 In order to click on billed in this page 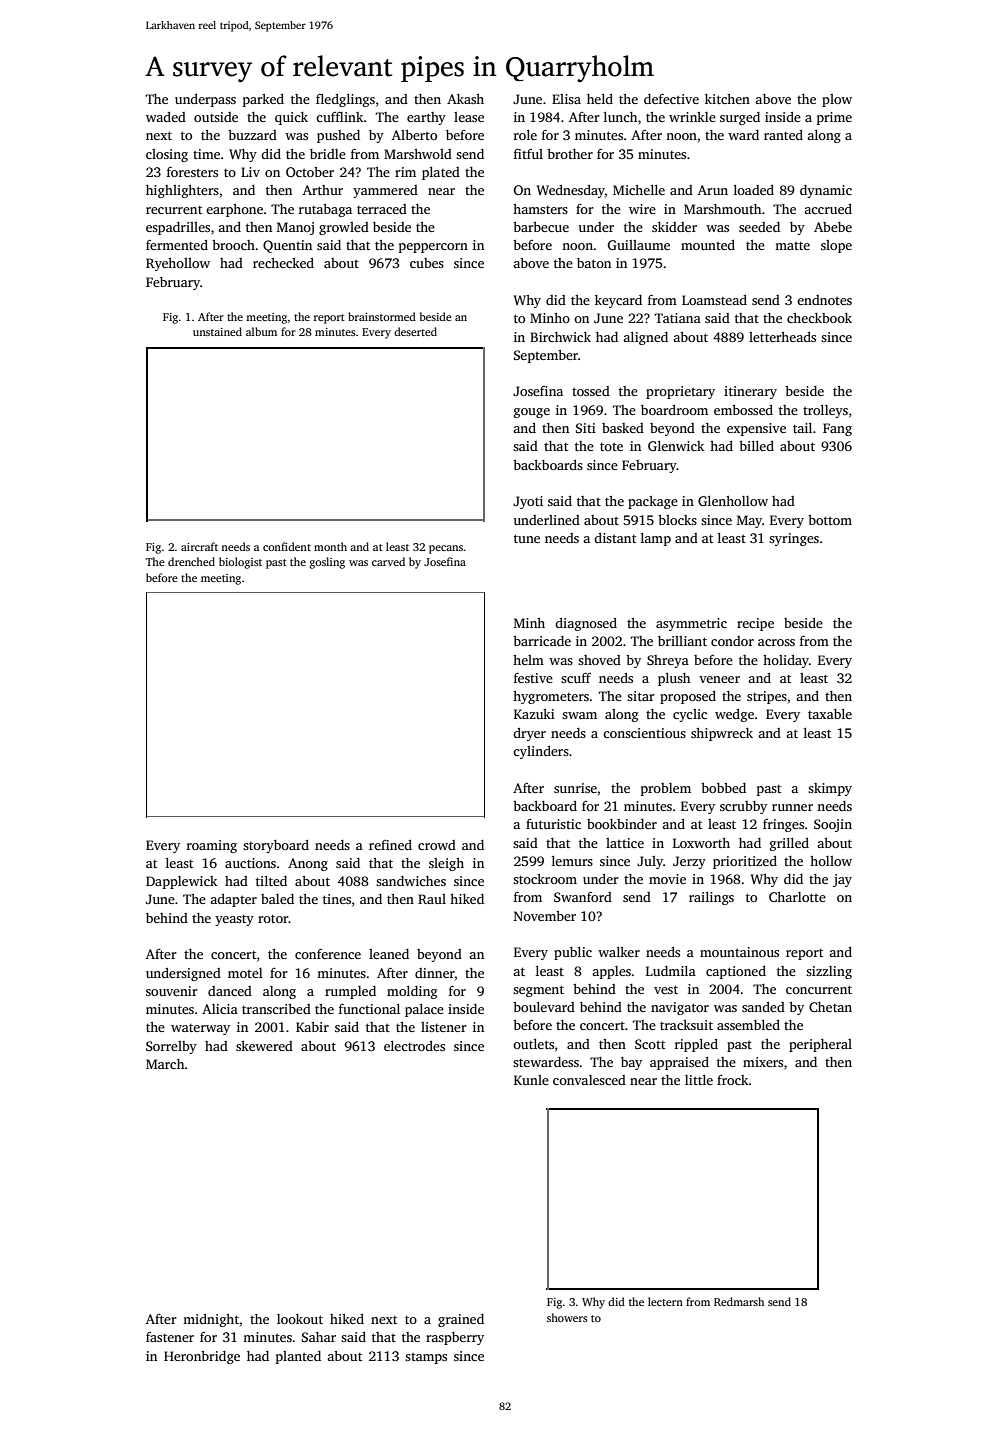, I will do `click(756, 446)`.
